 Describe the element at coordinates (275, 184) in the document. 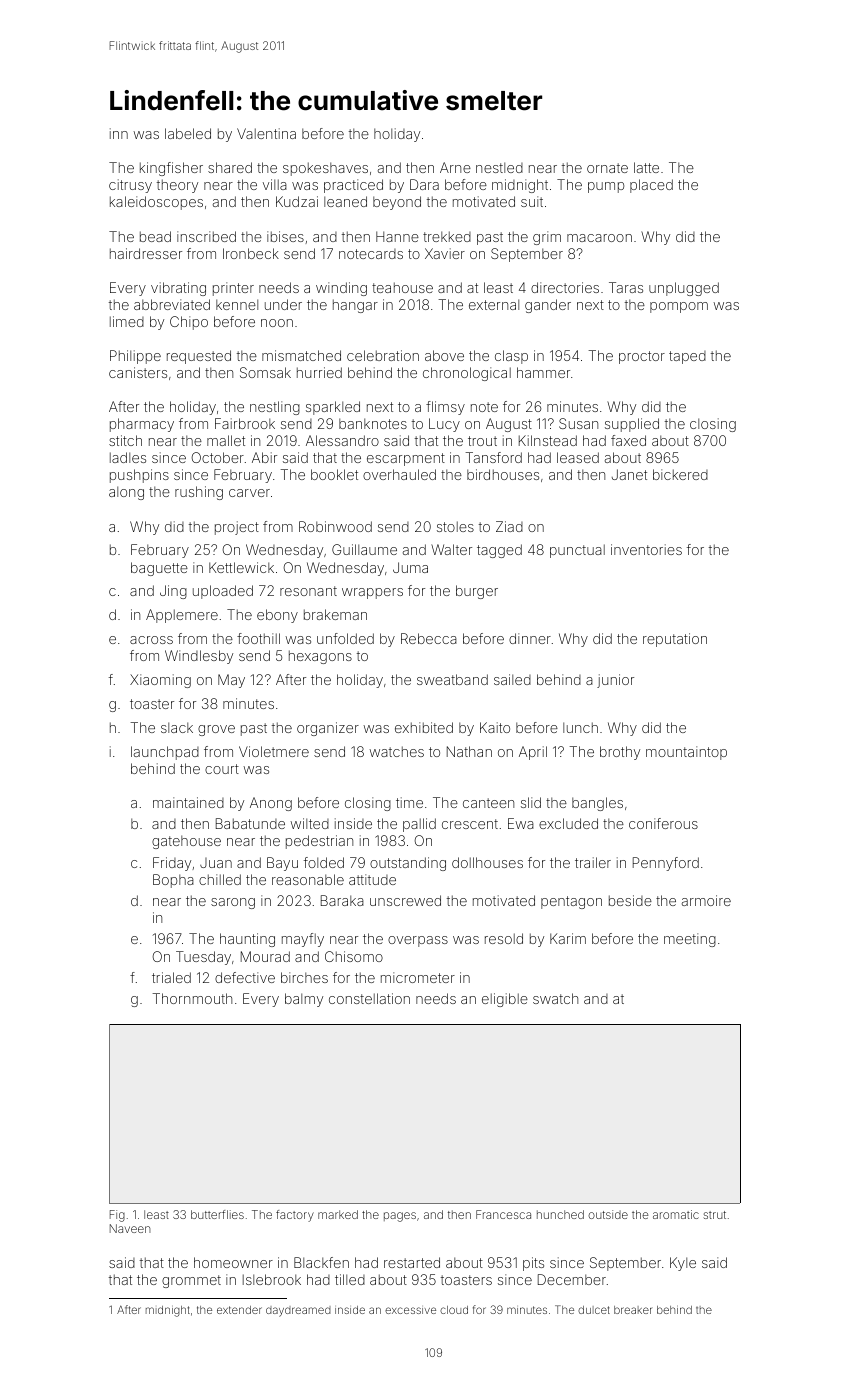

I see `villa` at that location.
